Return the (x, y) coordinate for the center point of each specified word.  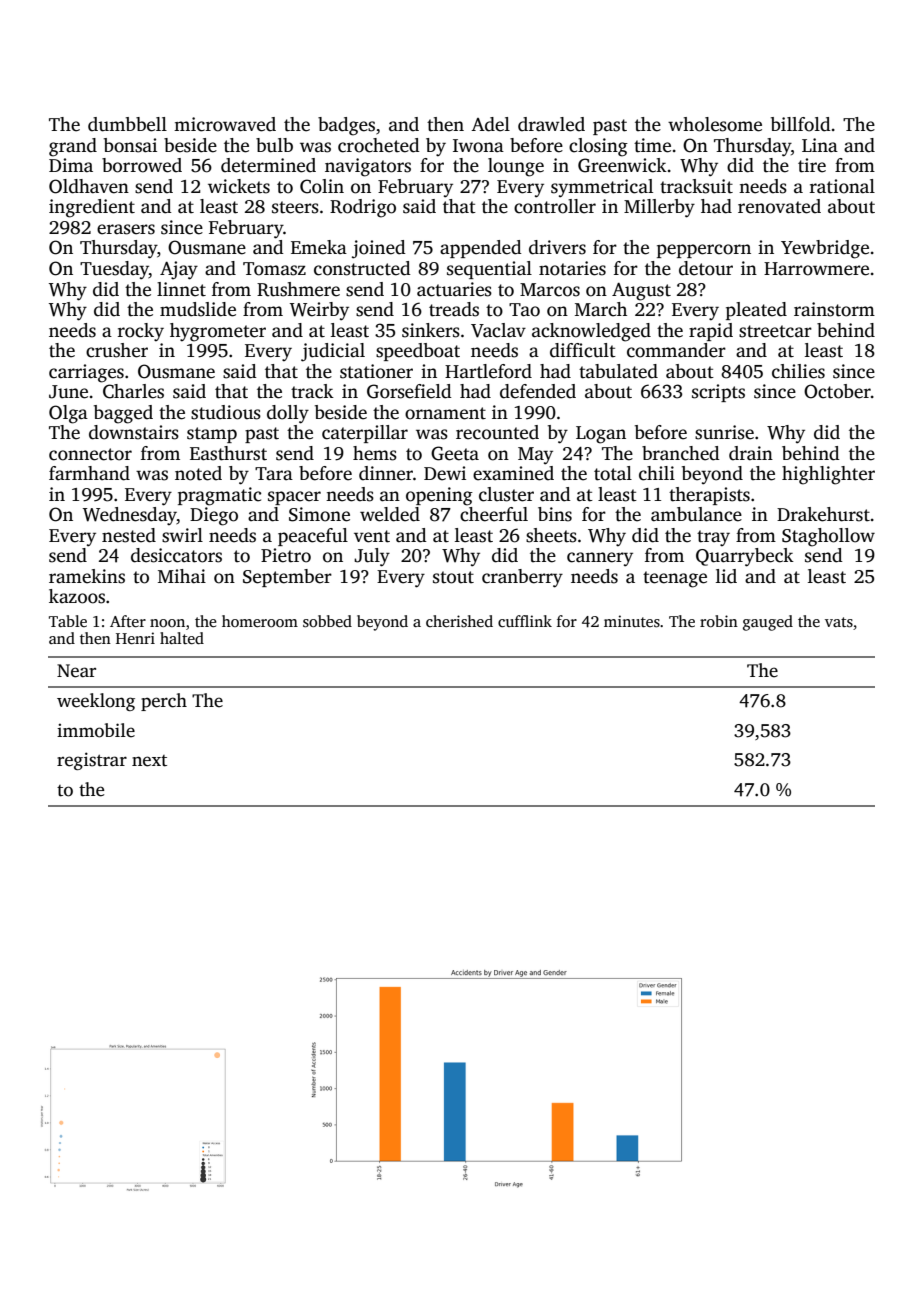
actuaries (454, 289)
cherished (459, 621)
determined (268, 165)
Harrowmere (816, 269)
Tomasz (274, 269)
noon (167, 623)
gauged (768, 623)
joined (379, 249)
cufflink (525, 621)
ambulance (696, 514)
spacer (294, 498)
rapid (711, 332)
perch (164, 702)
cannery (600, 559)
